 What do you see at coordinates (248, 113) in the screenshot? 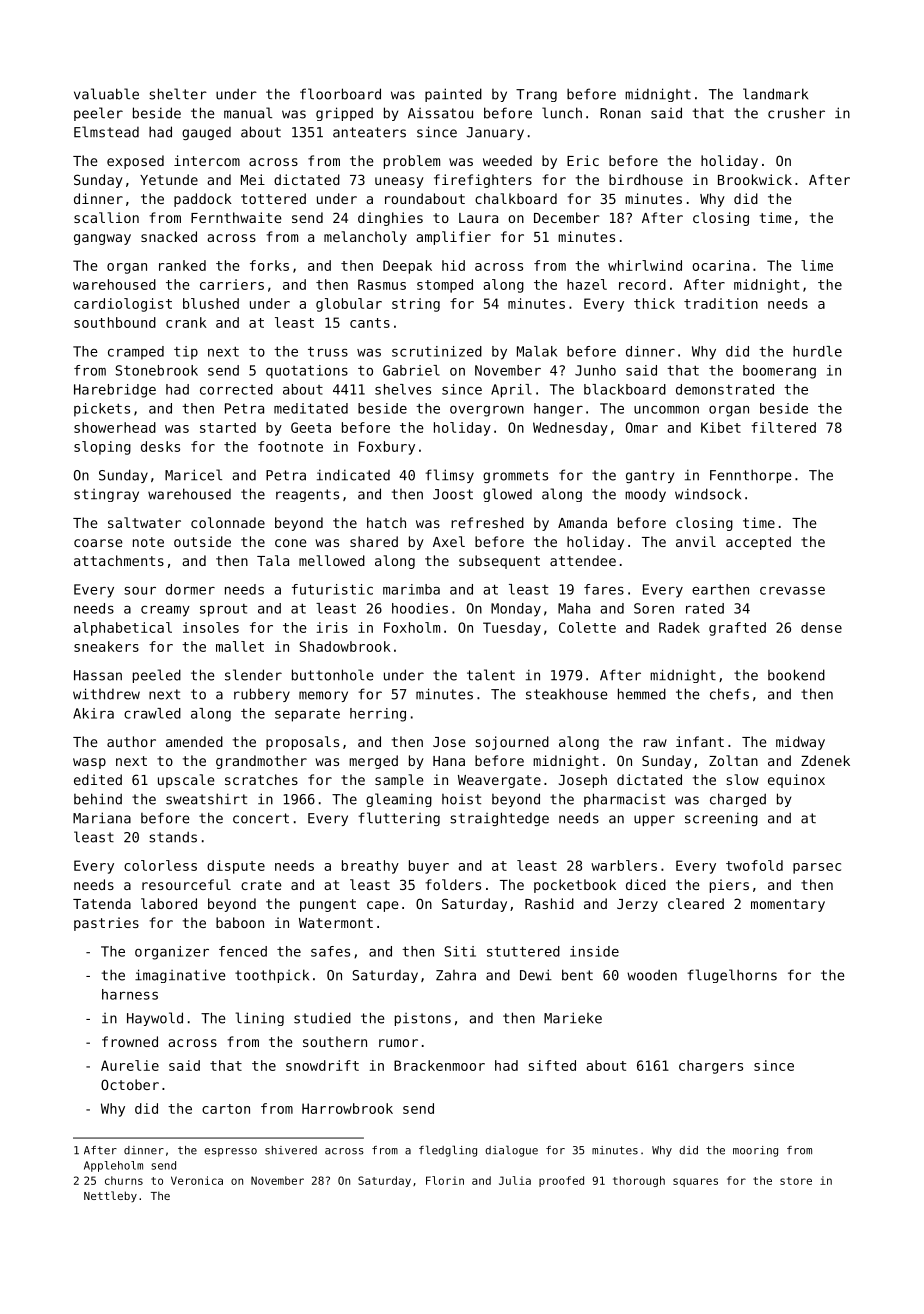
I see `manual` at bounding box center [248, 113].
